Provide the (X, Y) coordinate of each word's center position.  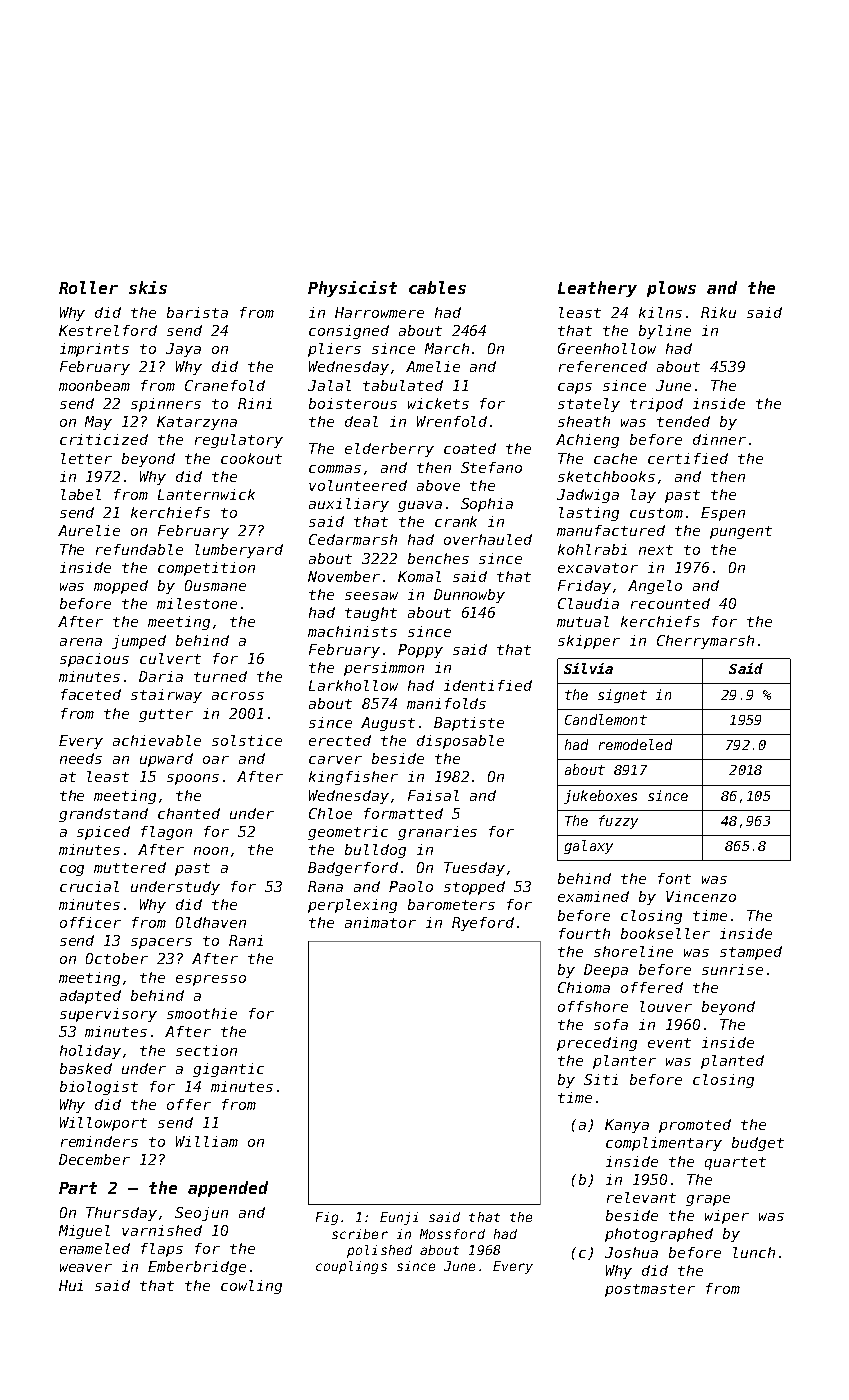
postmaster (650, 1290)
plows (671, 289)
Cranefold (225, 385)
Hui (71, 1285)
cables (437, 287)
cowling (251, 1287)
